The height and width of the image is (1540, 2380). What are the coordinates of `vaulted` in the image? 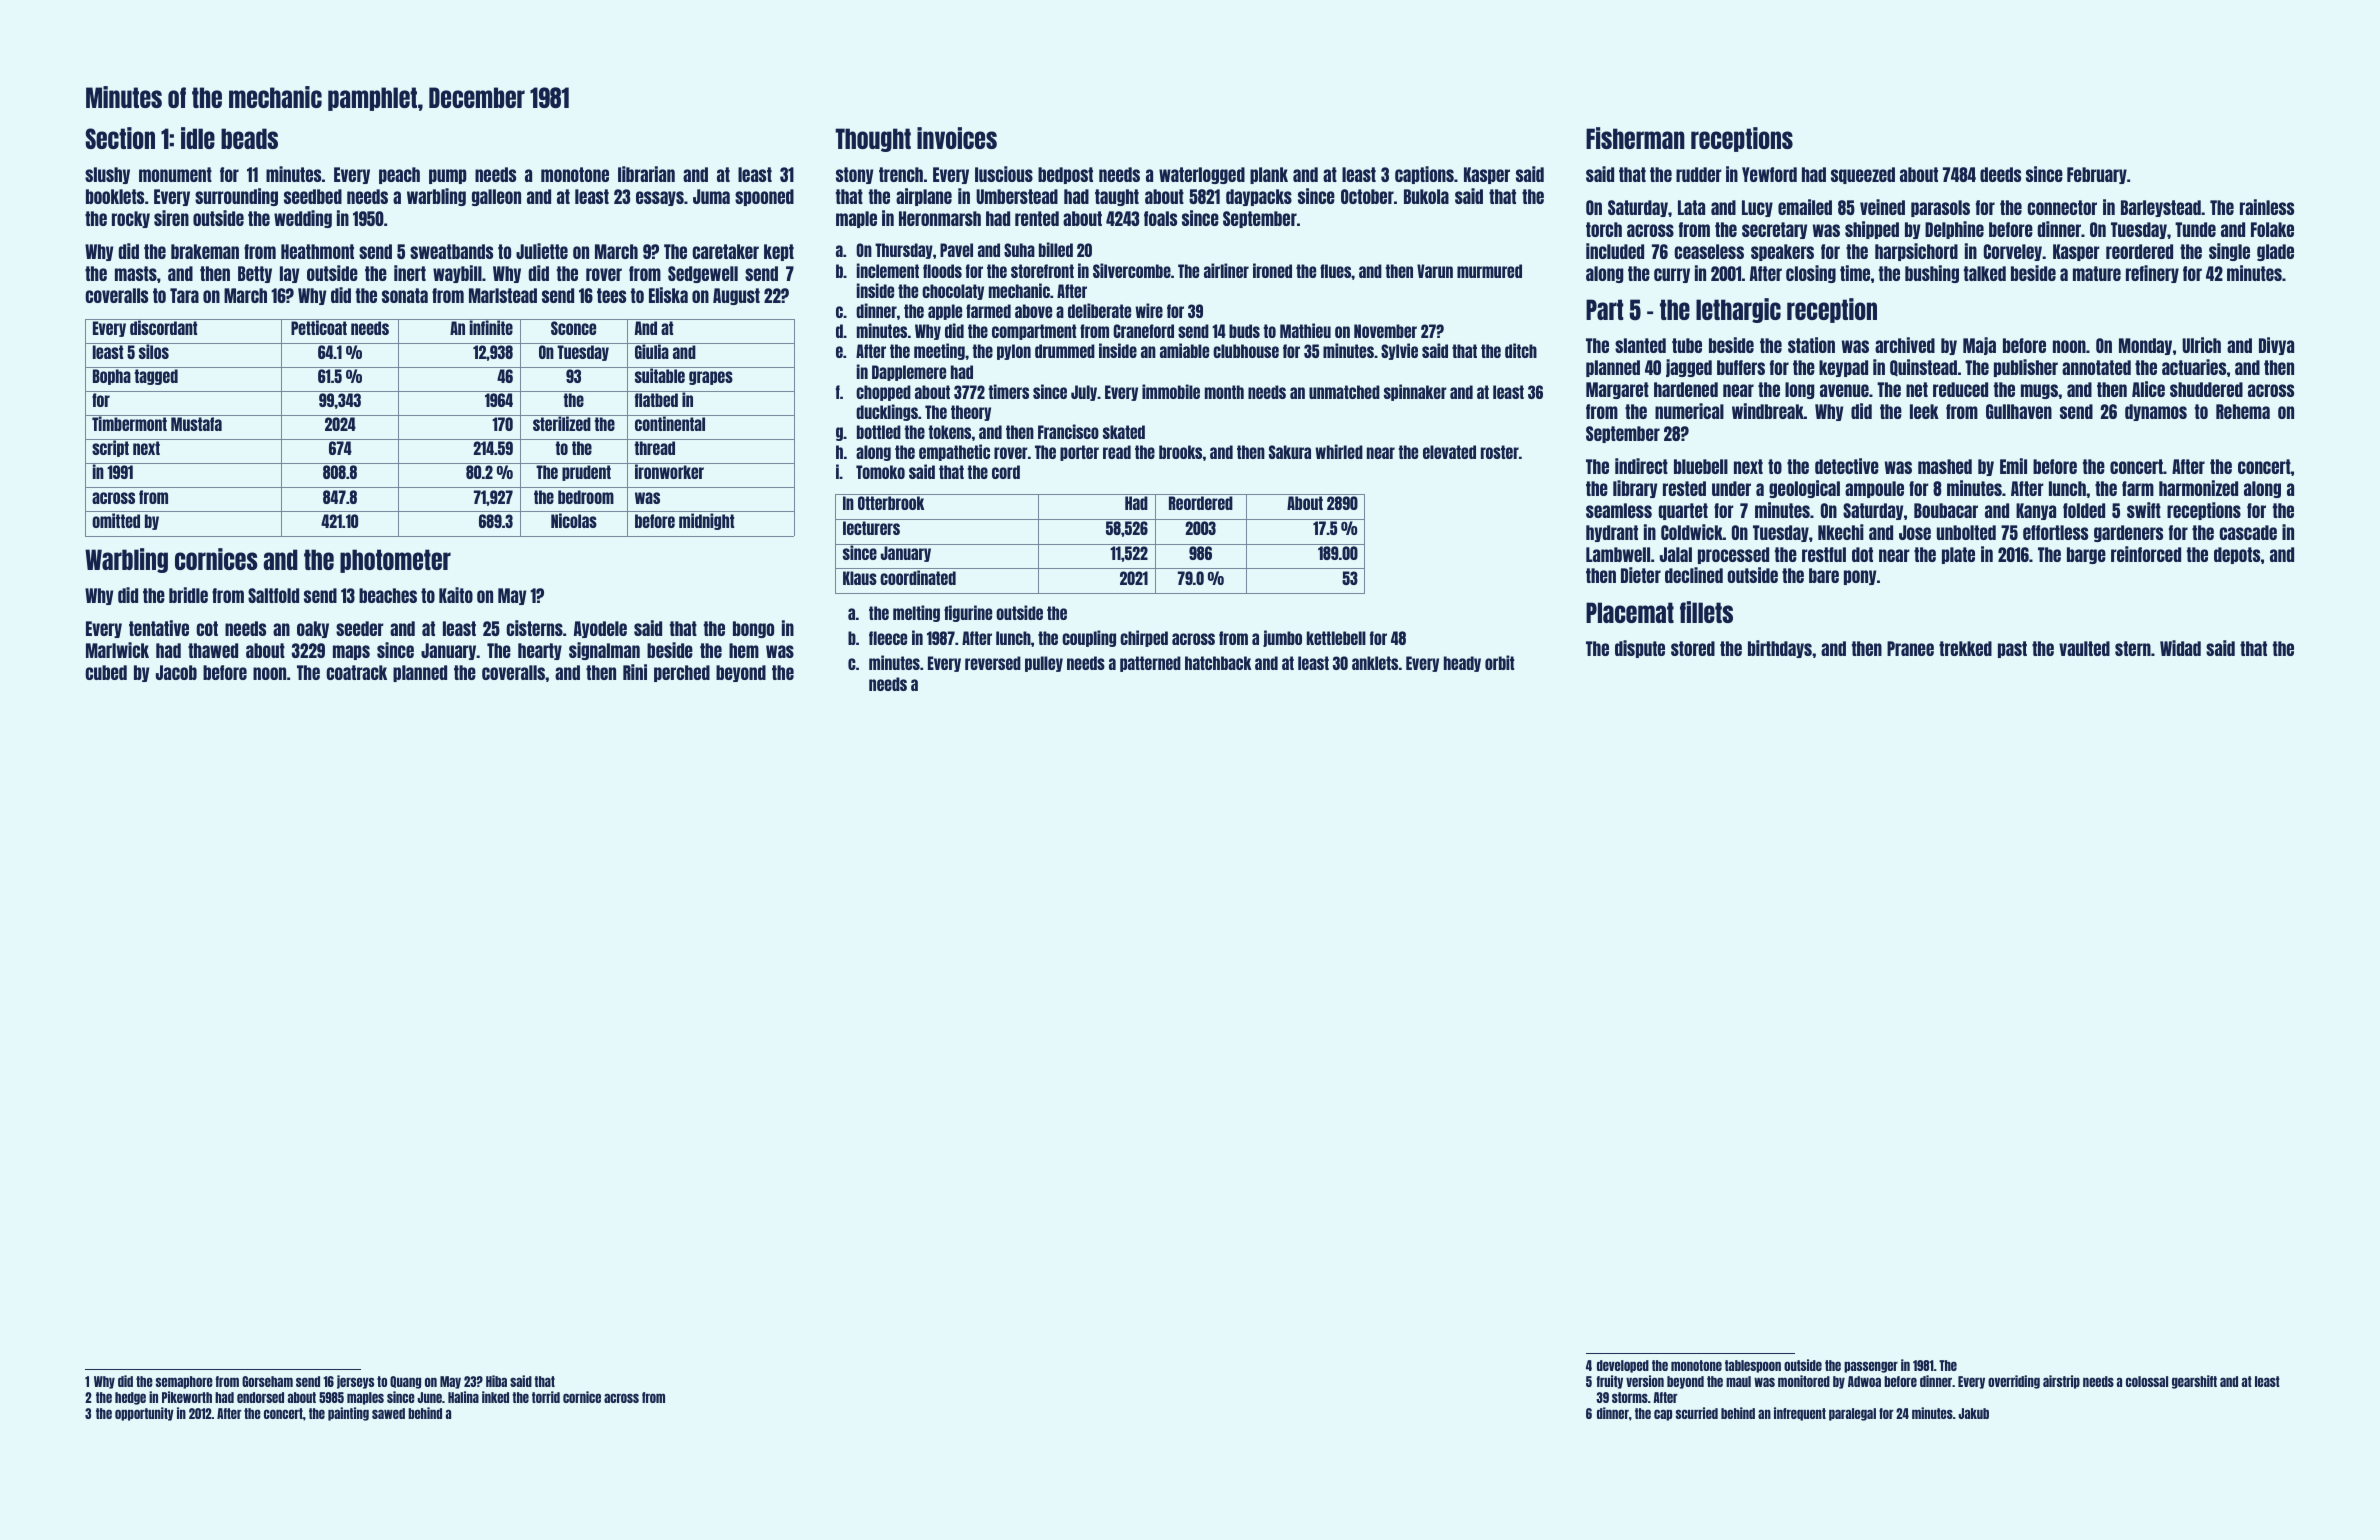 It's located at (2084, 648).
